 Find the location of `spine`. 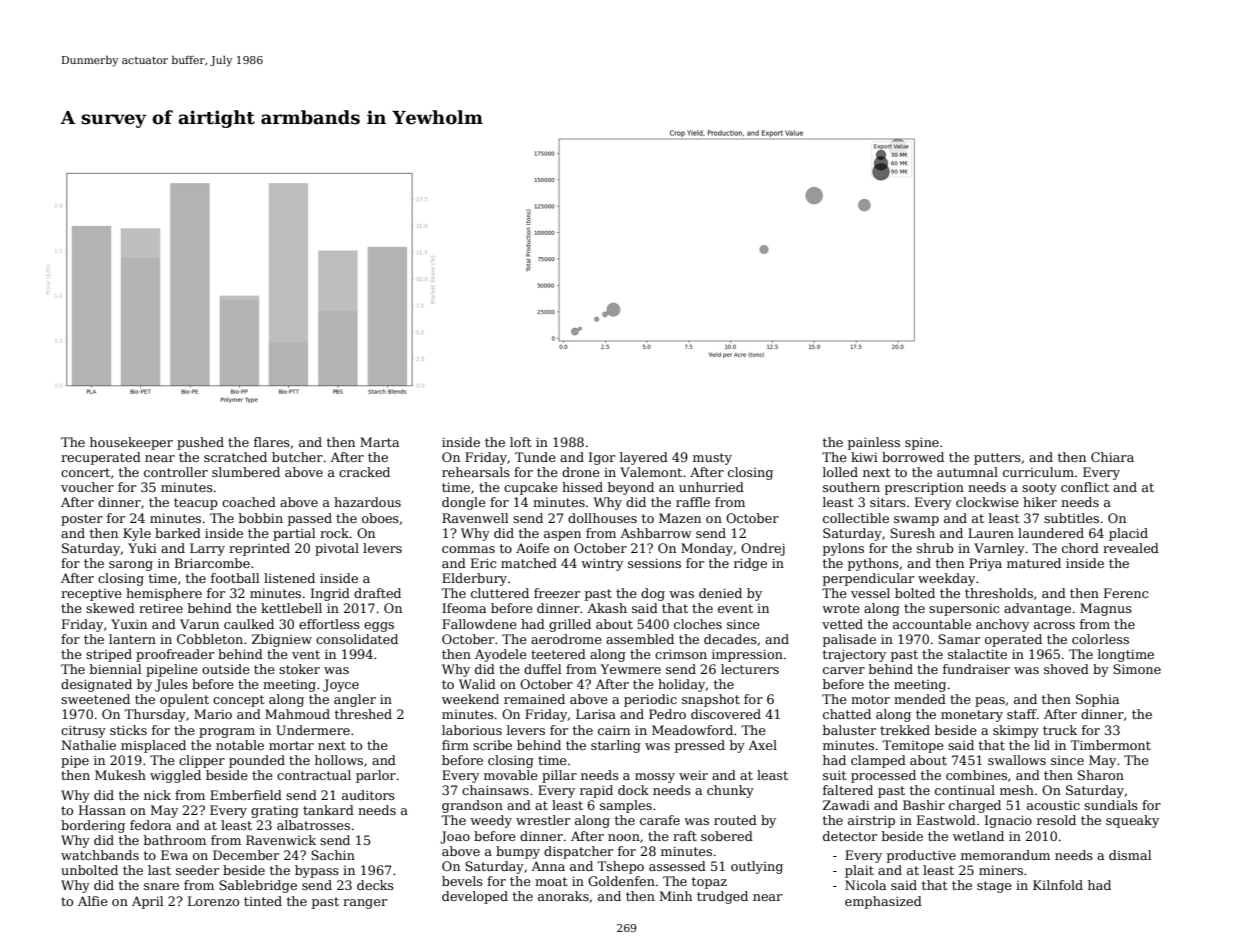

spine is located at coordinates (922, 443).
